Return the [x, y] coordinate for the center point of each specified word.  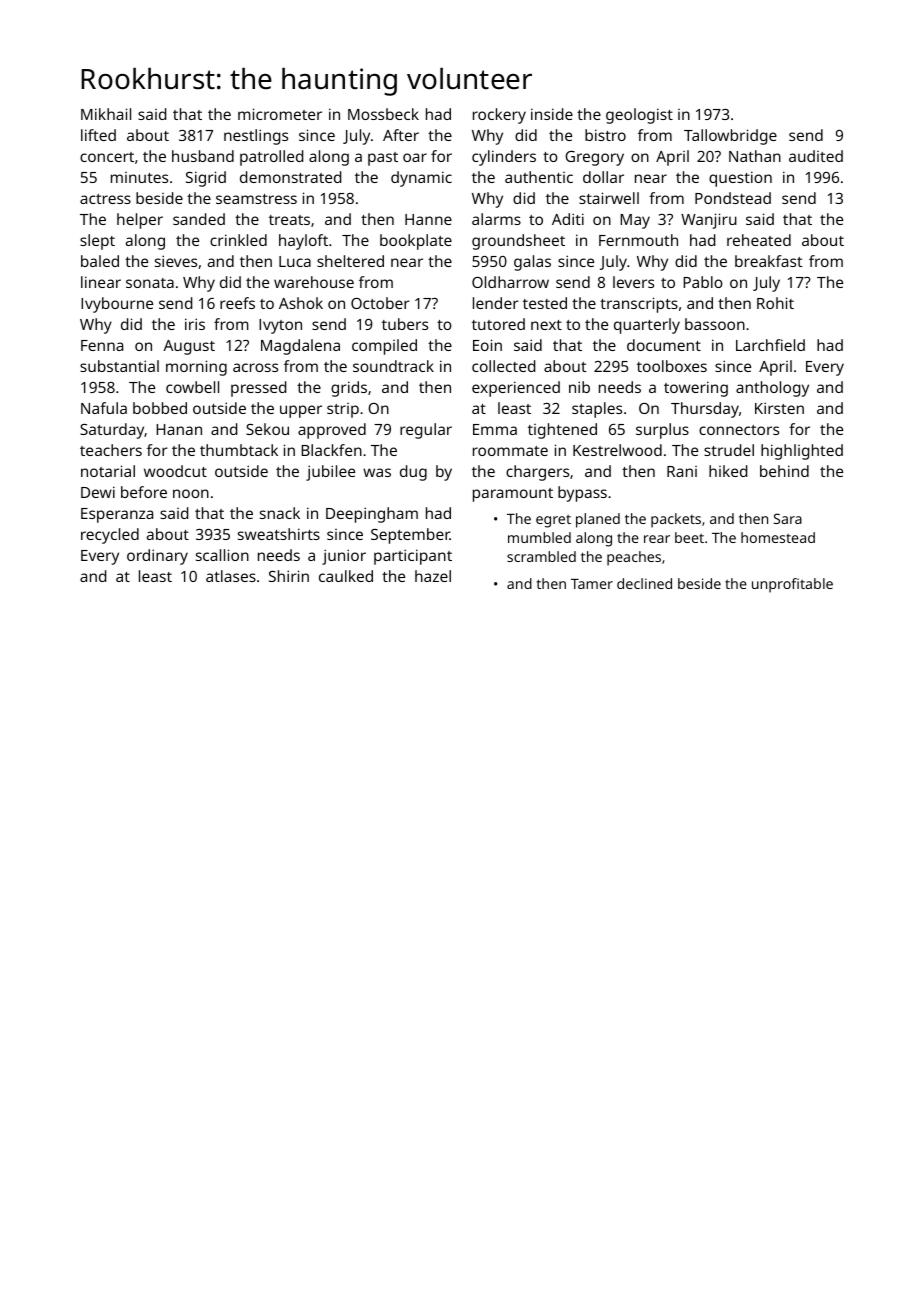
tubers [405, 324]
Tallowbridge [730, 137]
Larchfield [770, 345]
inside [552, 114]
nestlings [256, 137]
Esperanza [117, 515]
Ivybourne [117, 305]
